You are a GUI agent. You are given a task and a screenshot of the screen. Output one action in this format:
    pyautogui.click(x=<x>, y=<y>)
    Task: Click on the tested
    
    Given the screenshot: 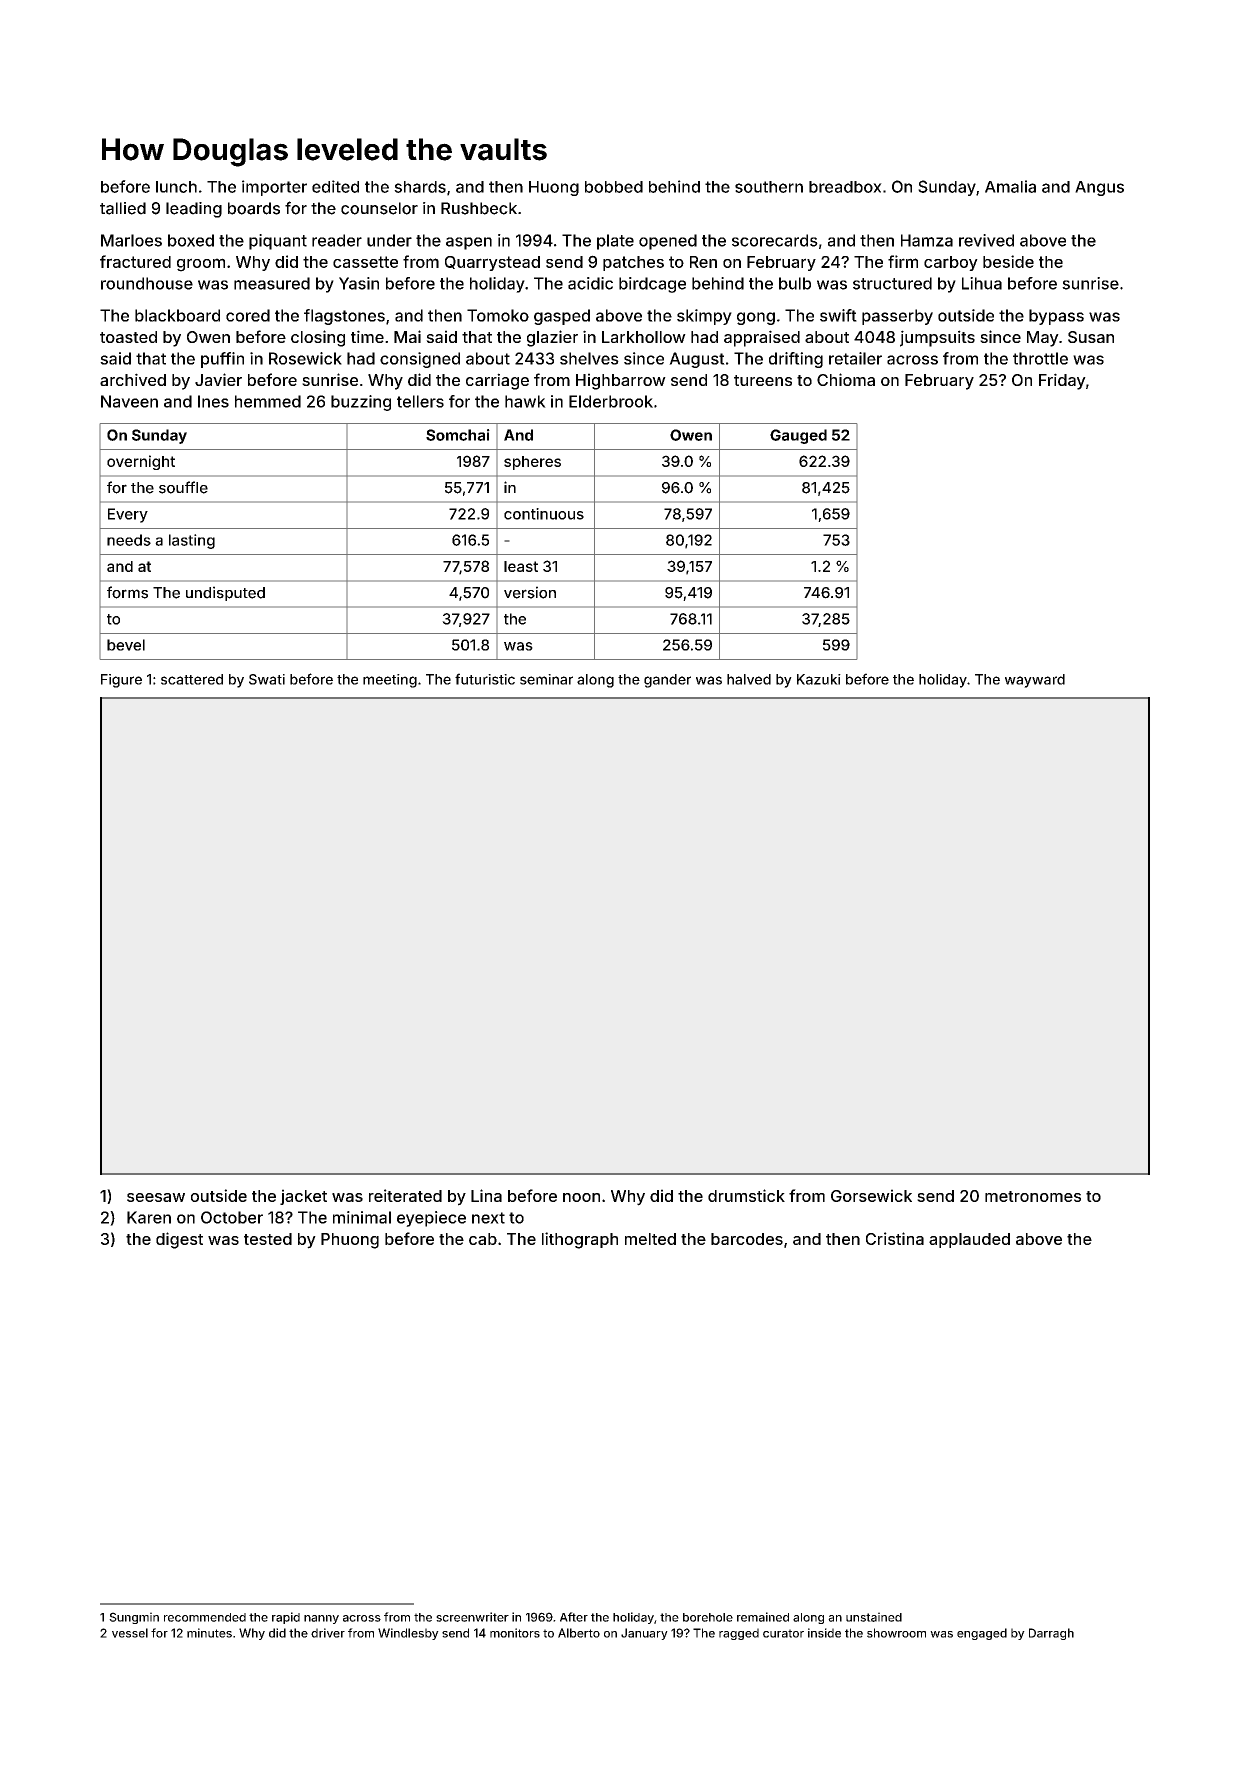 What is the action you would take?
    pyautogui.click(x=268, y=1239)
